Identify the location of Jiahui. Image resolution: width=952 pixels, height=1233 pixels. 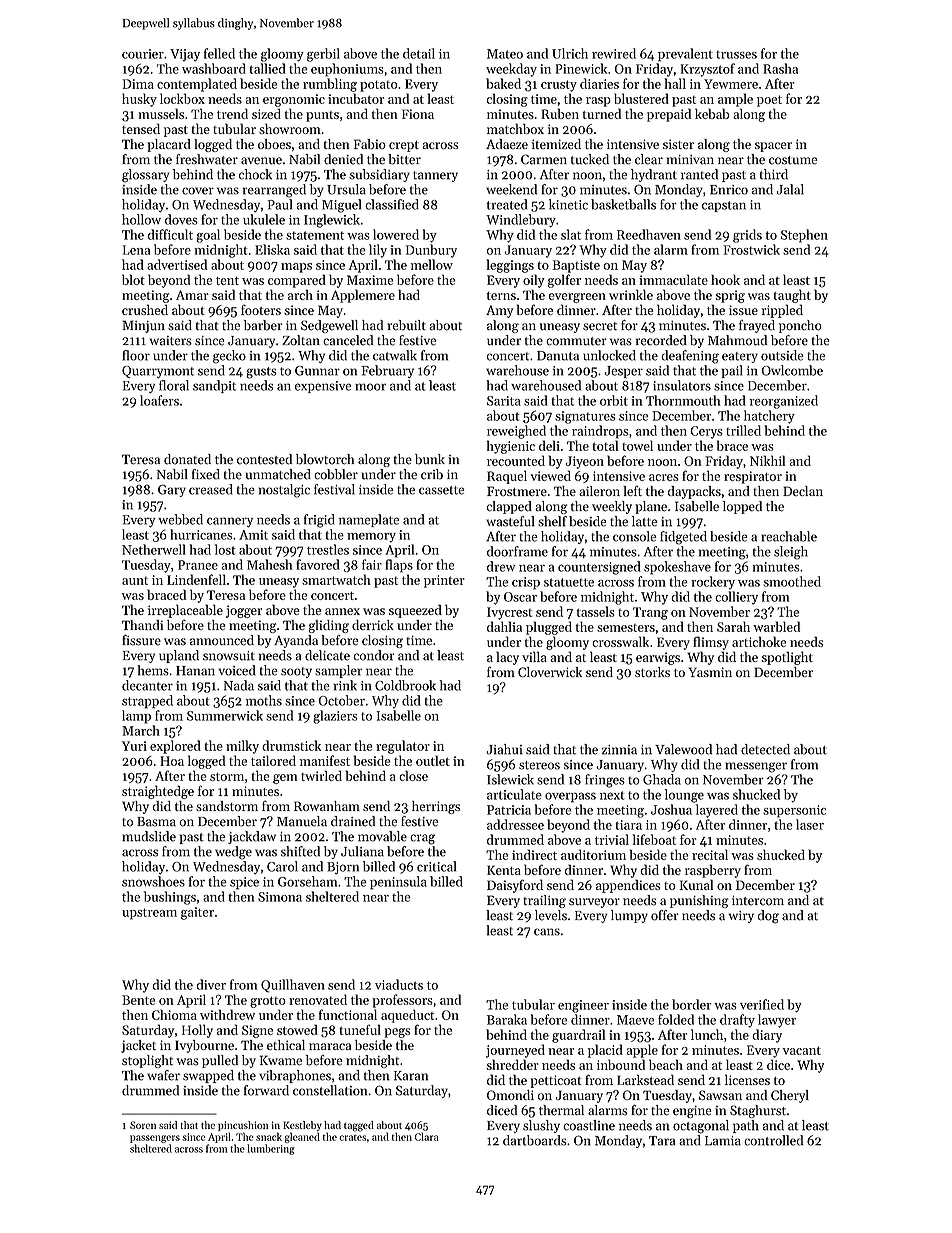
(504, 749).
